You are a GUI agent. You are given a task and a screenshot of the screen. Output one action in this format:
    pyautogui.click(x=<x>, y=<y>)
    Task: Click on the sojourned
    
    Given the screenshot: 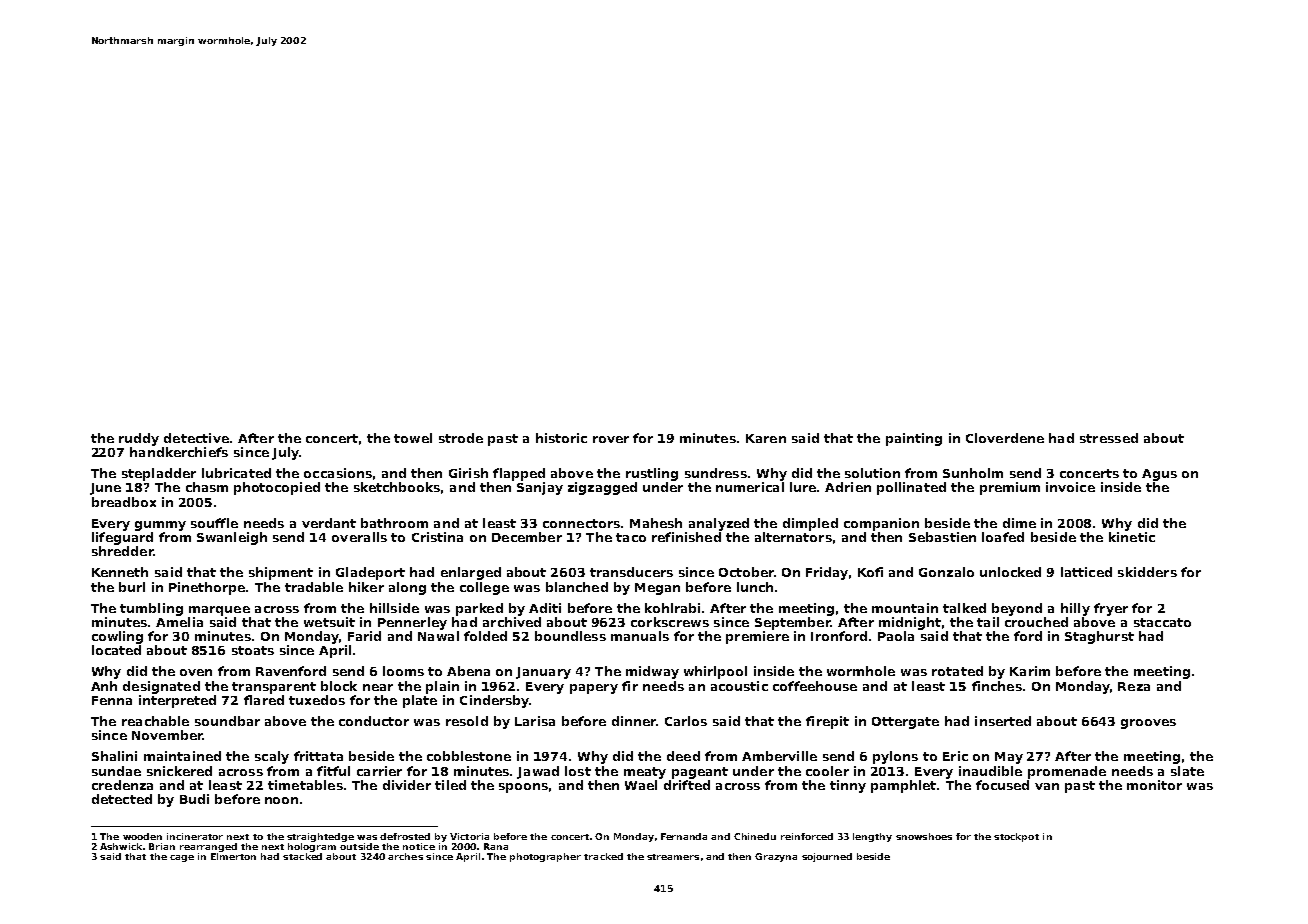 What is the action you would take?
    pyautogui.click(x=827, y=857)
